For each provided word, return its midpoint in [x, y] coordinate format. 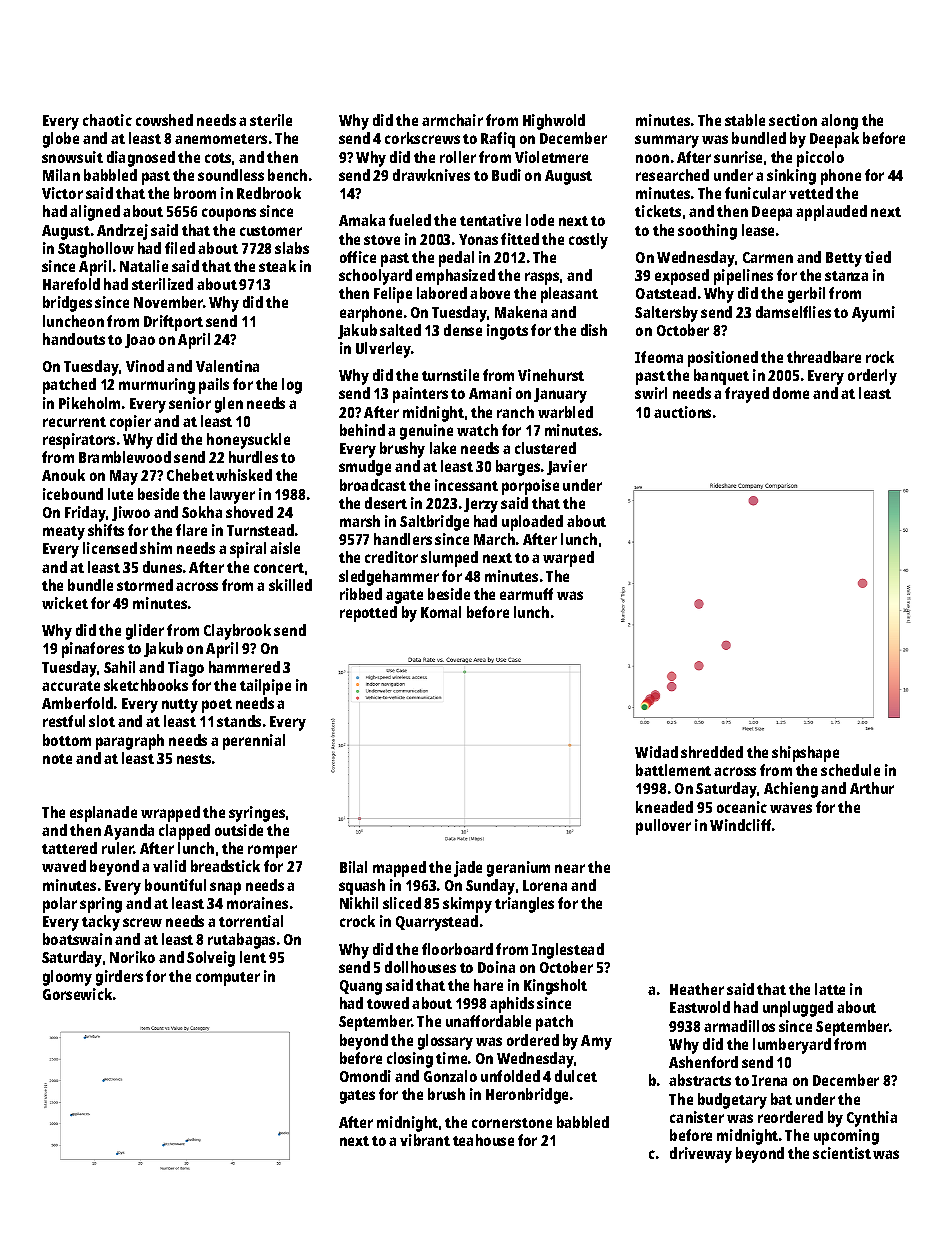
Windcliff [740, 825]
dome [791, 393]
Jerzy [481, 505]
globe [61, 140]
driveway [701, 1155]
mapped [399, 869]
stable [745, 120]
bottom [67, 740]
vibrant [425, 1140]
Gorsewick [77, 994]
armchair [452, 120]
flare [191, 530]
